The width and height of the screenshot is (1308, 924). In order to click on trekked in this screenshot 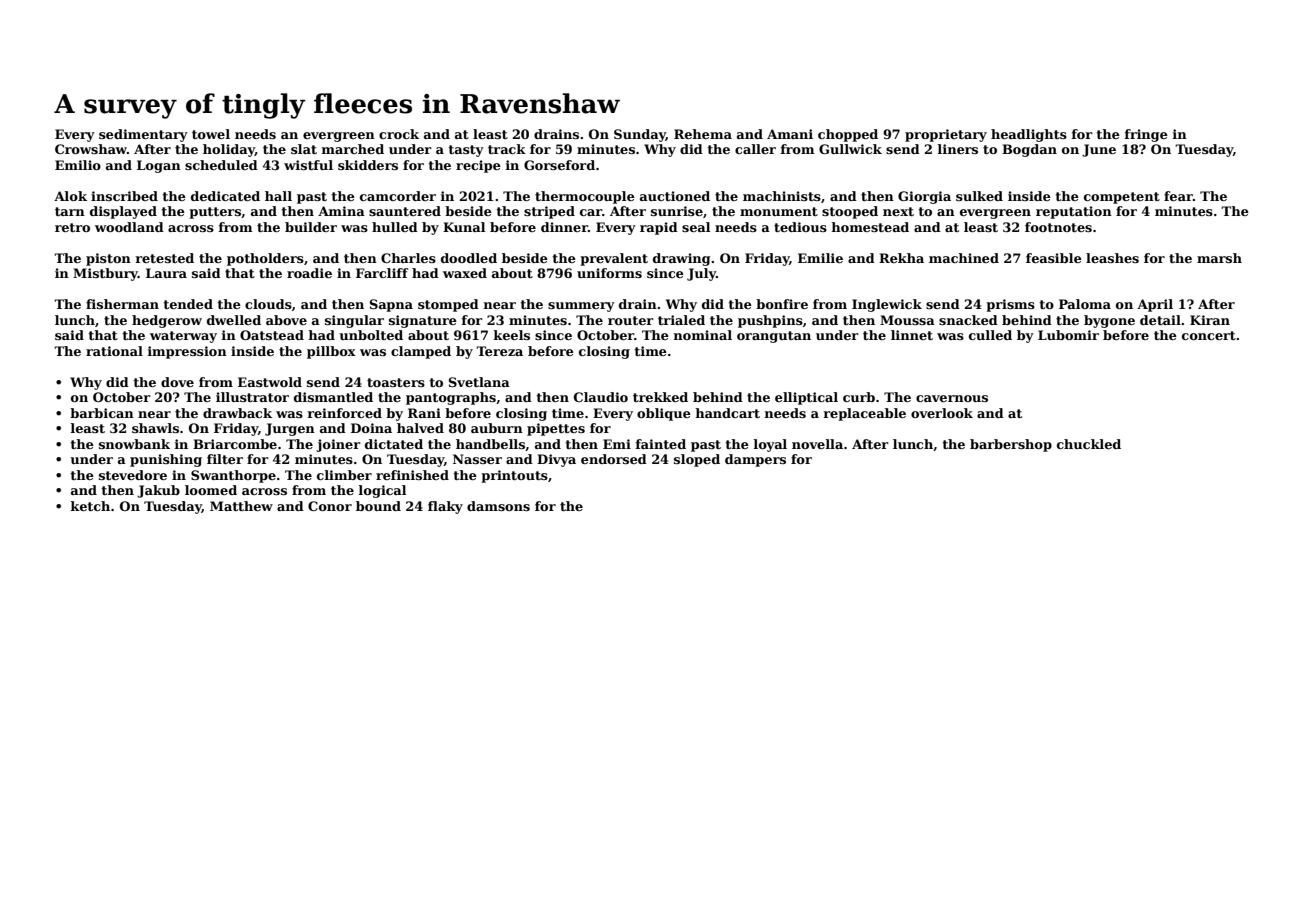, I will do `click(660, 397)`.
